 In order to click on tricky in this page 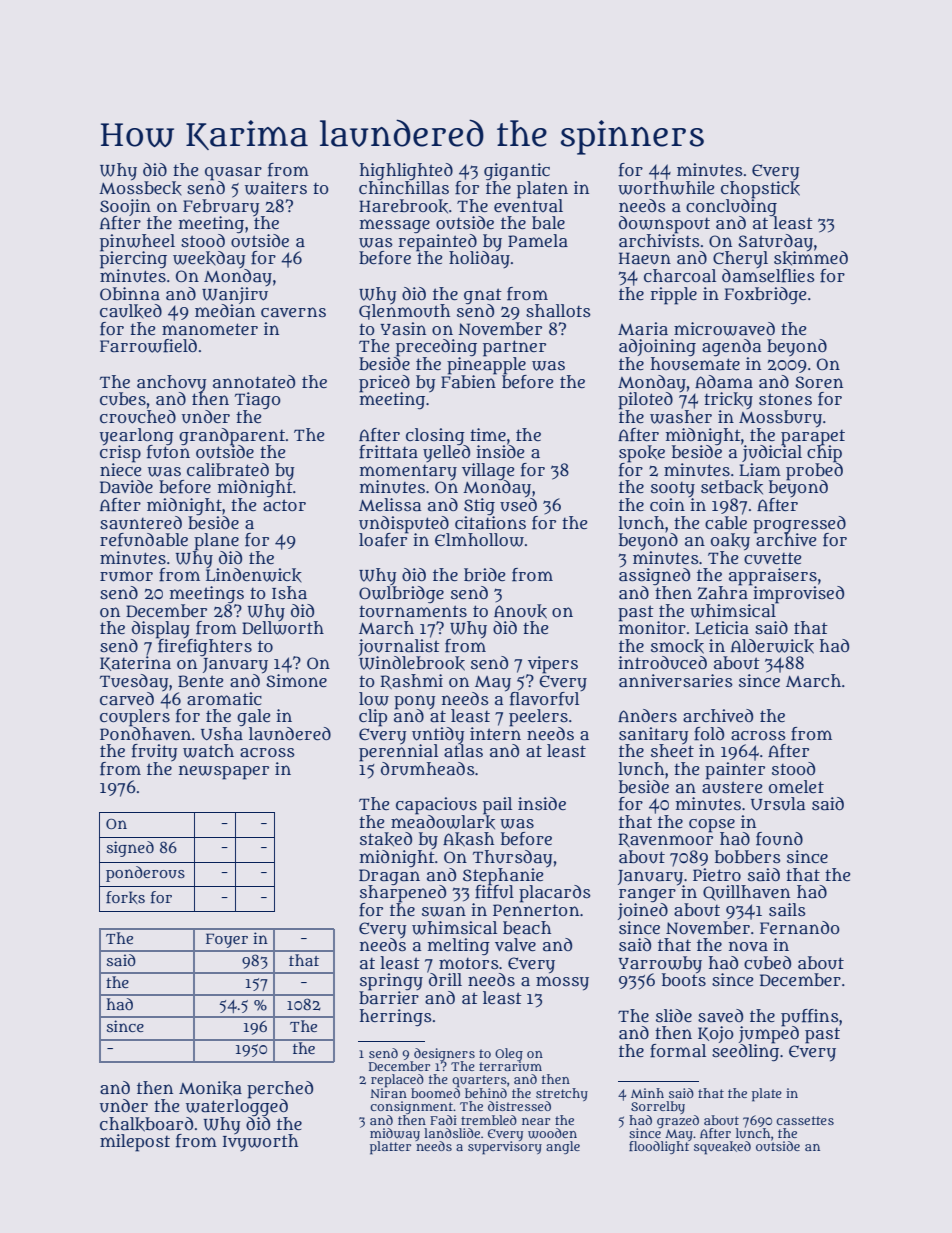, I will do `click(728, 400)`.
